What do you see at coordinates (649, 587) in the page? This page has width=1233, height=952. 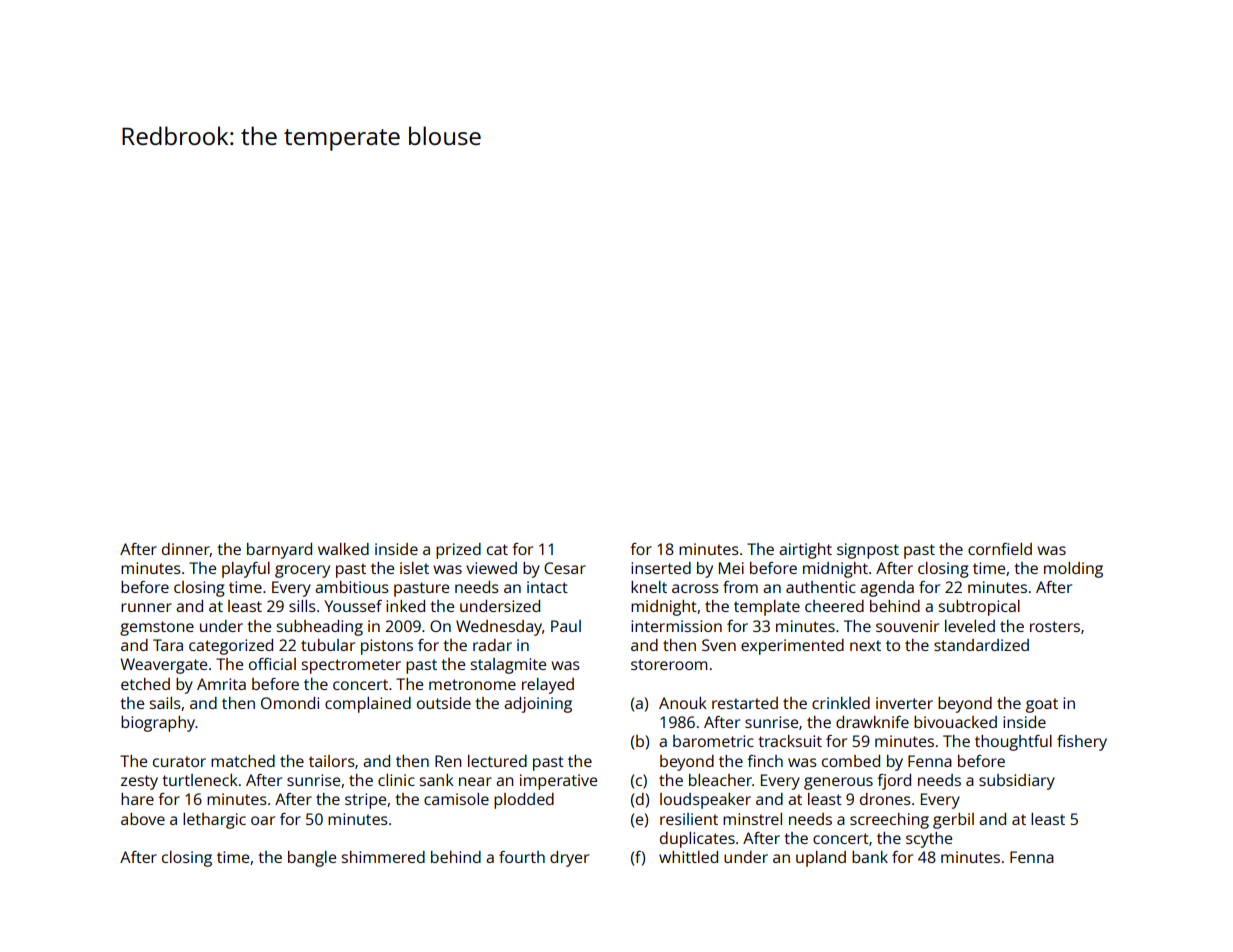 I see `knelt` at bounding box center [649, 587].
